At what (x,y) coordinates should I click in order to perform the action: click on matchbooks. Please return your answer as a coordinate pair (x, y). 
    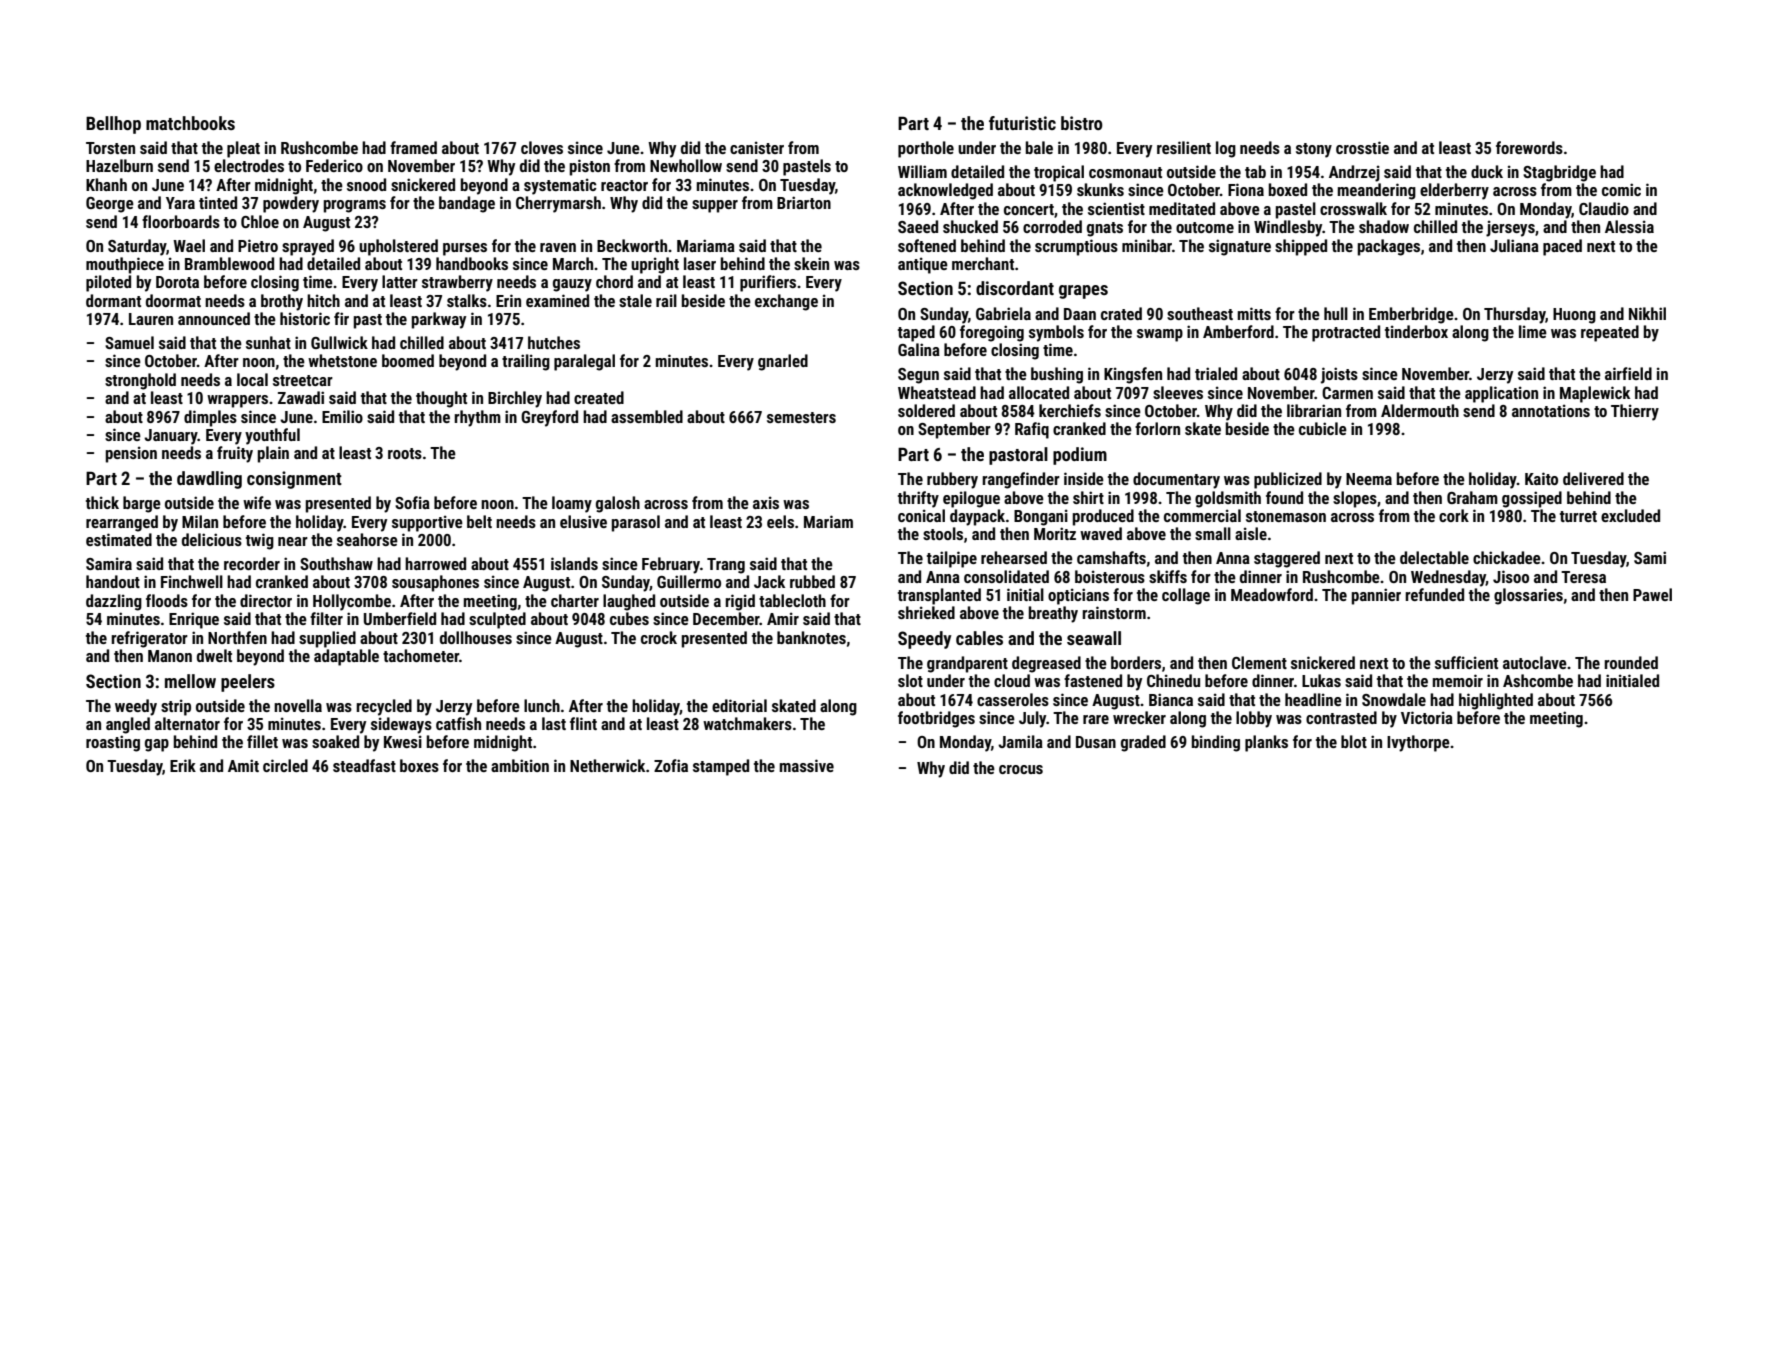
    Looking at the image, I should click on (190, 123).
